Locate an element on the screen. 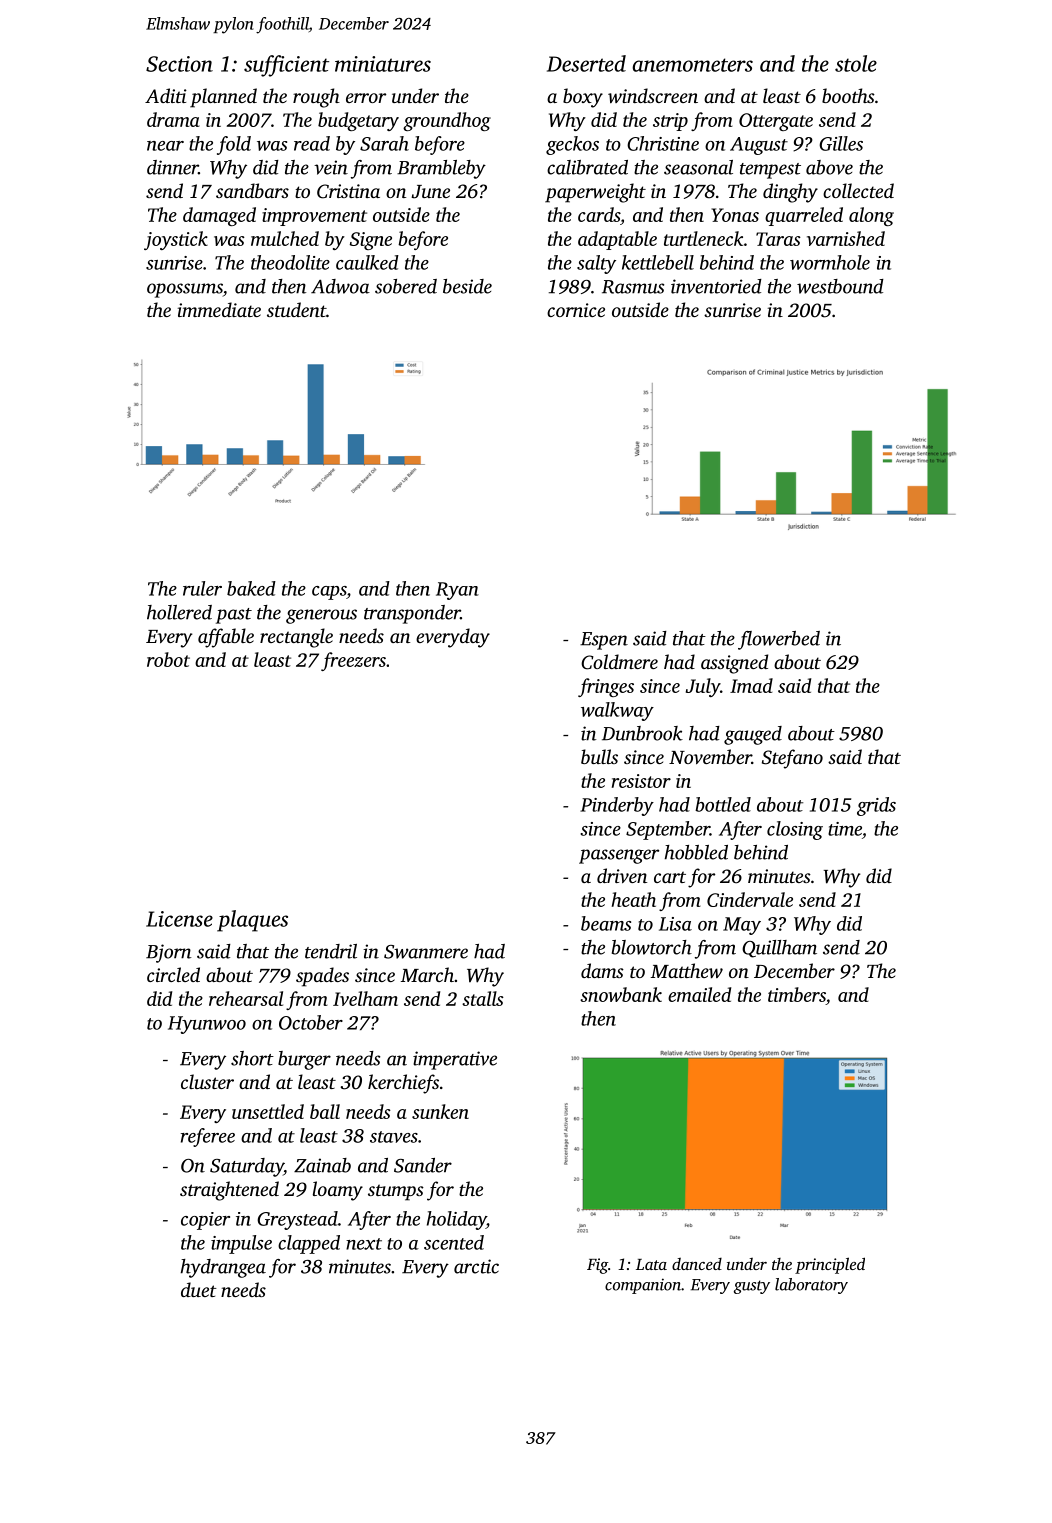 The height and width of the screenshot is (1523, 1052). duet is located at coordinates (199, 1289).
